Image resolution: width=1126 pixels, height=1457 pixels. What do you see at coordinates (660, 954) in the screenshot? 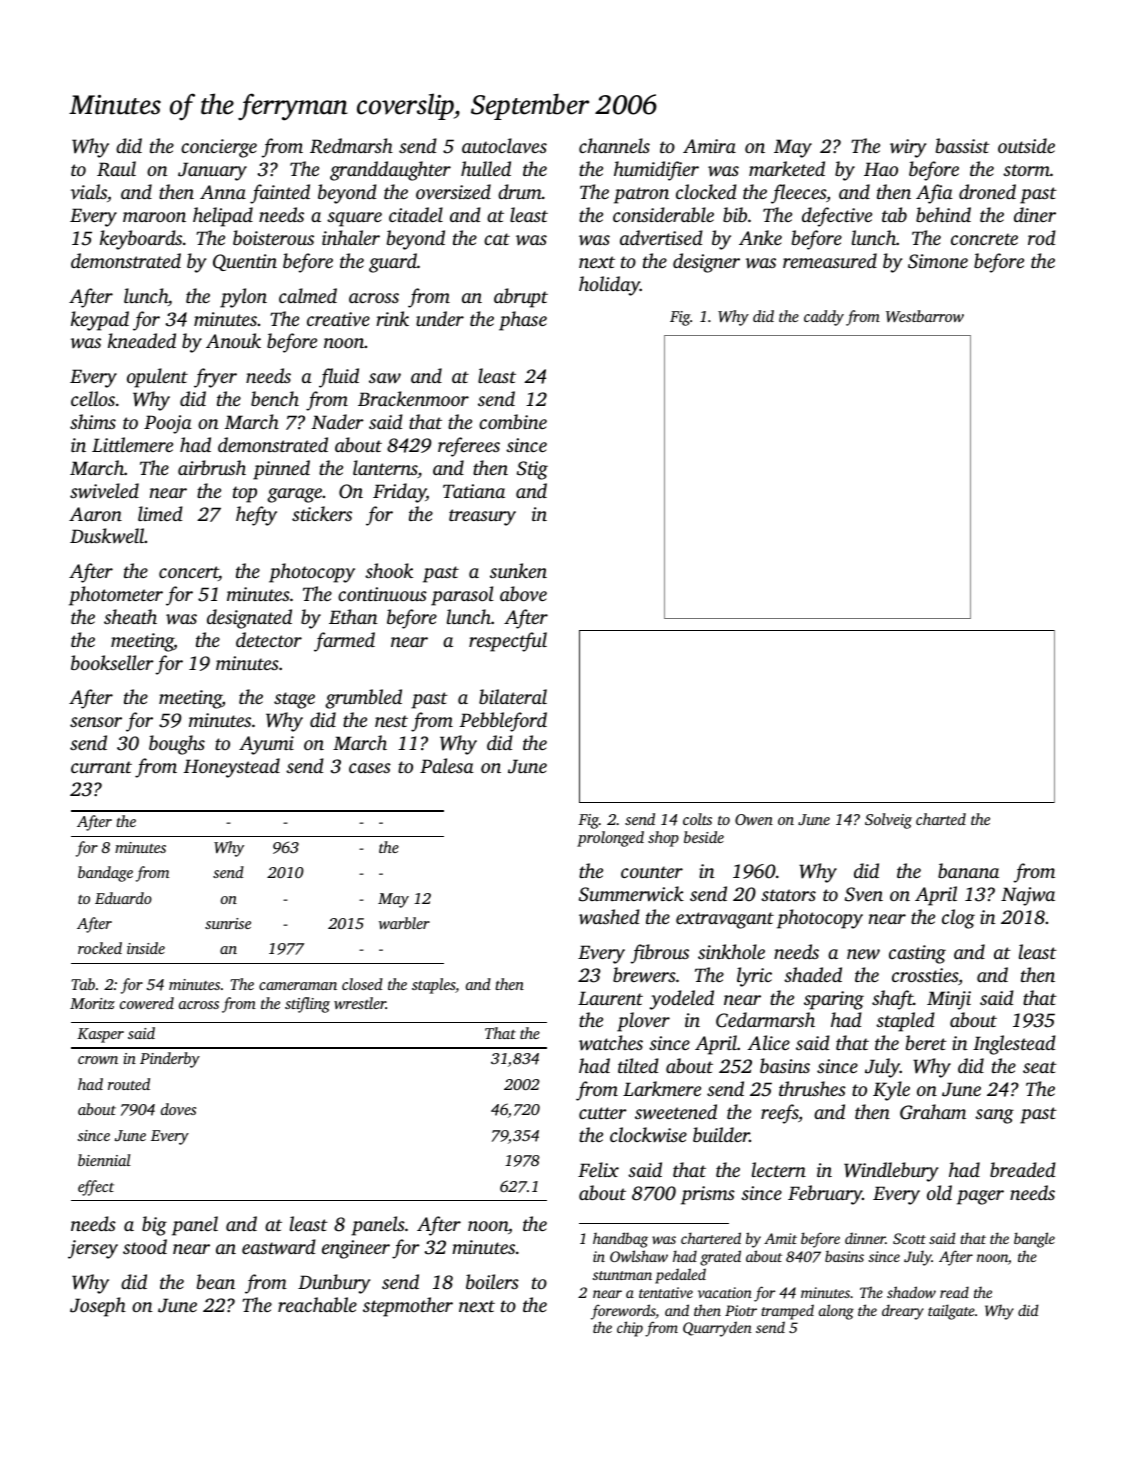
I see `fibrous` at bounding box center [660, 954].
